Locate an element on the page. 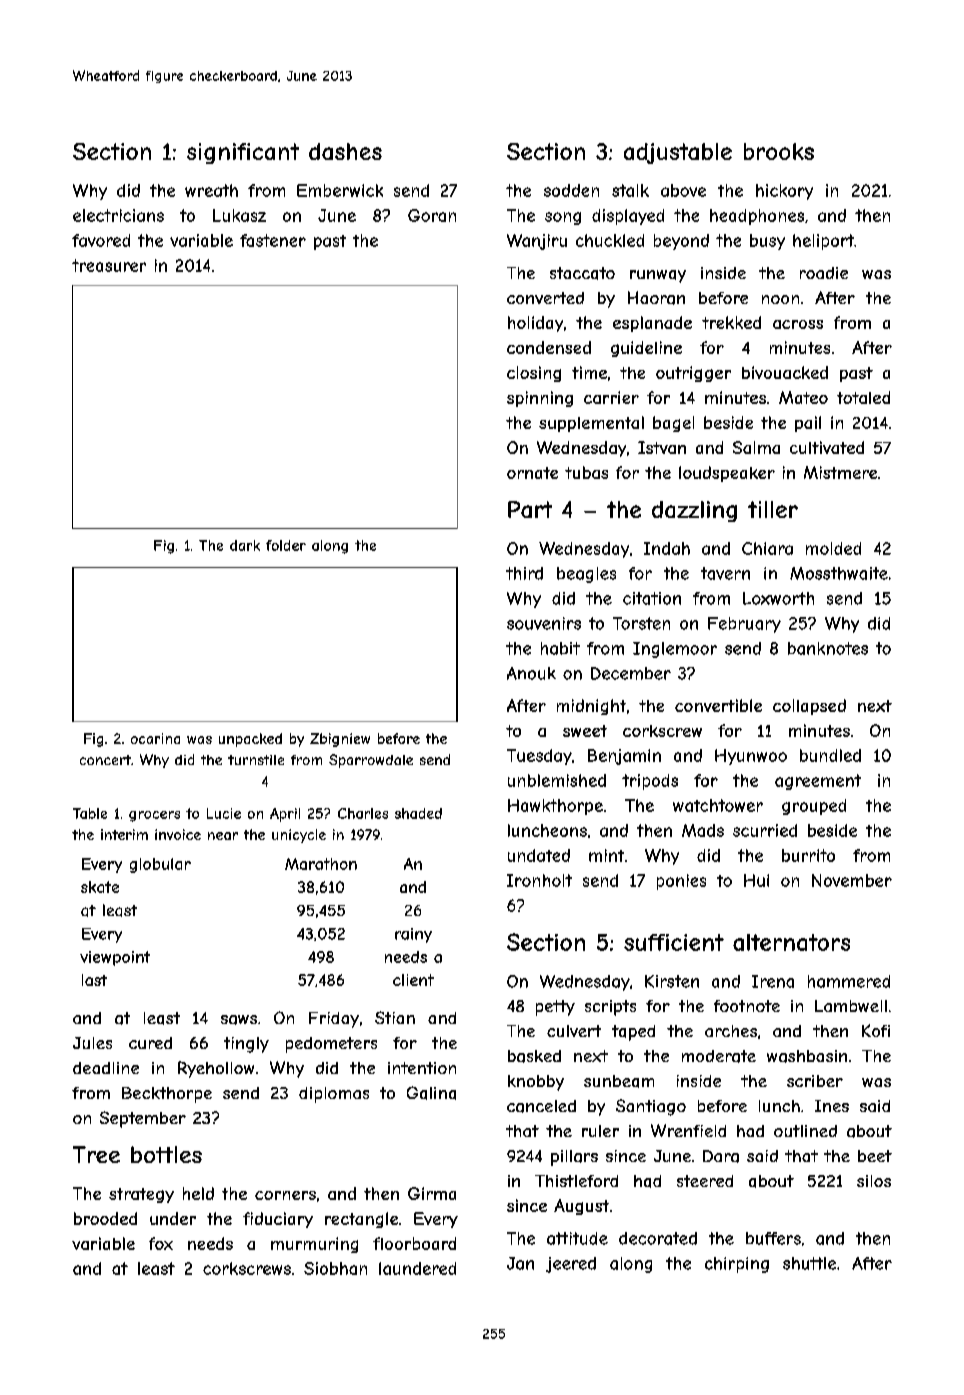 The width and height of the page is (964, 1395). spinning is located at coordinates (540, 399).
